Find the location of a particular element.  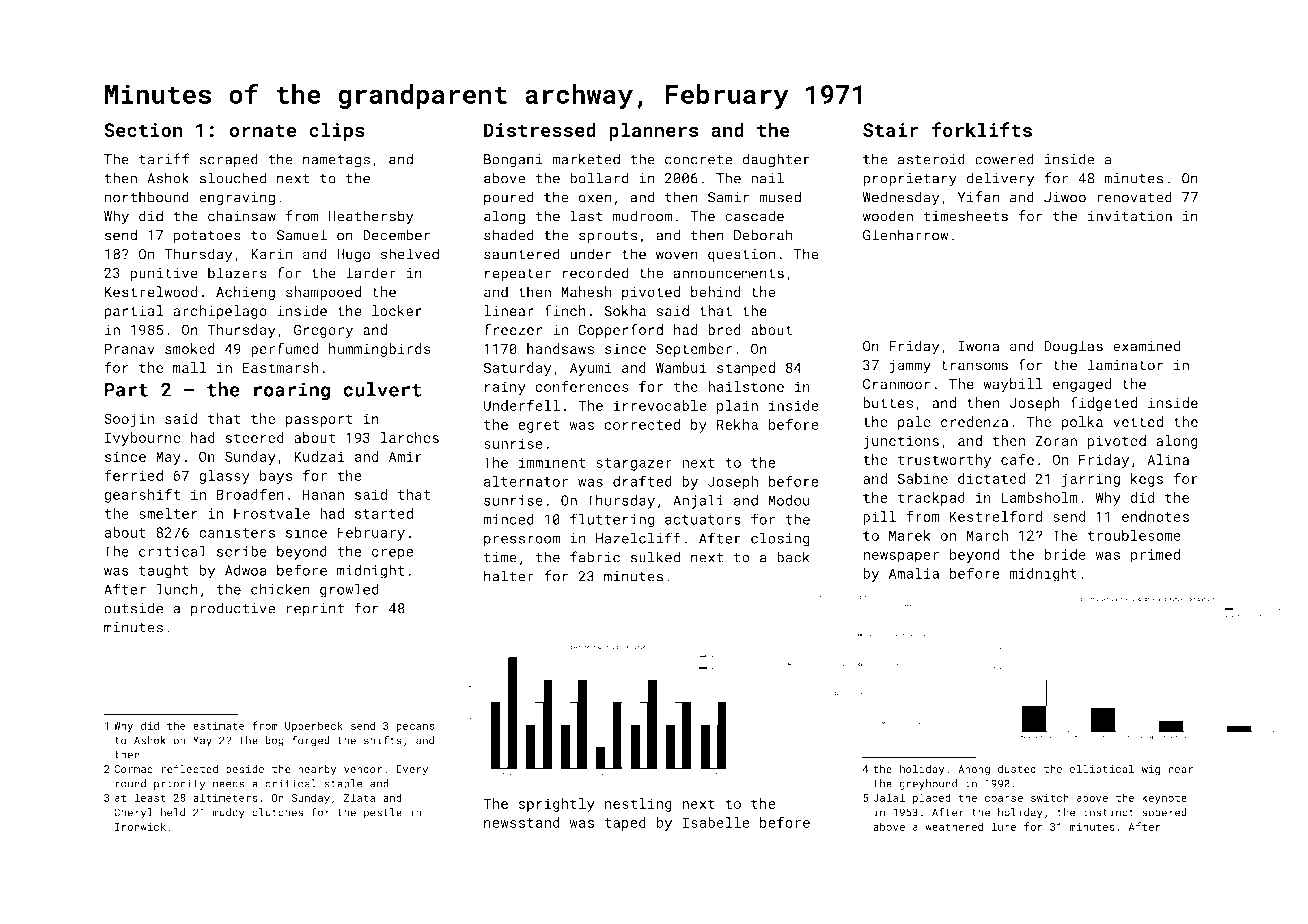

forklifts is located at coordinates (981, 130).
